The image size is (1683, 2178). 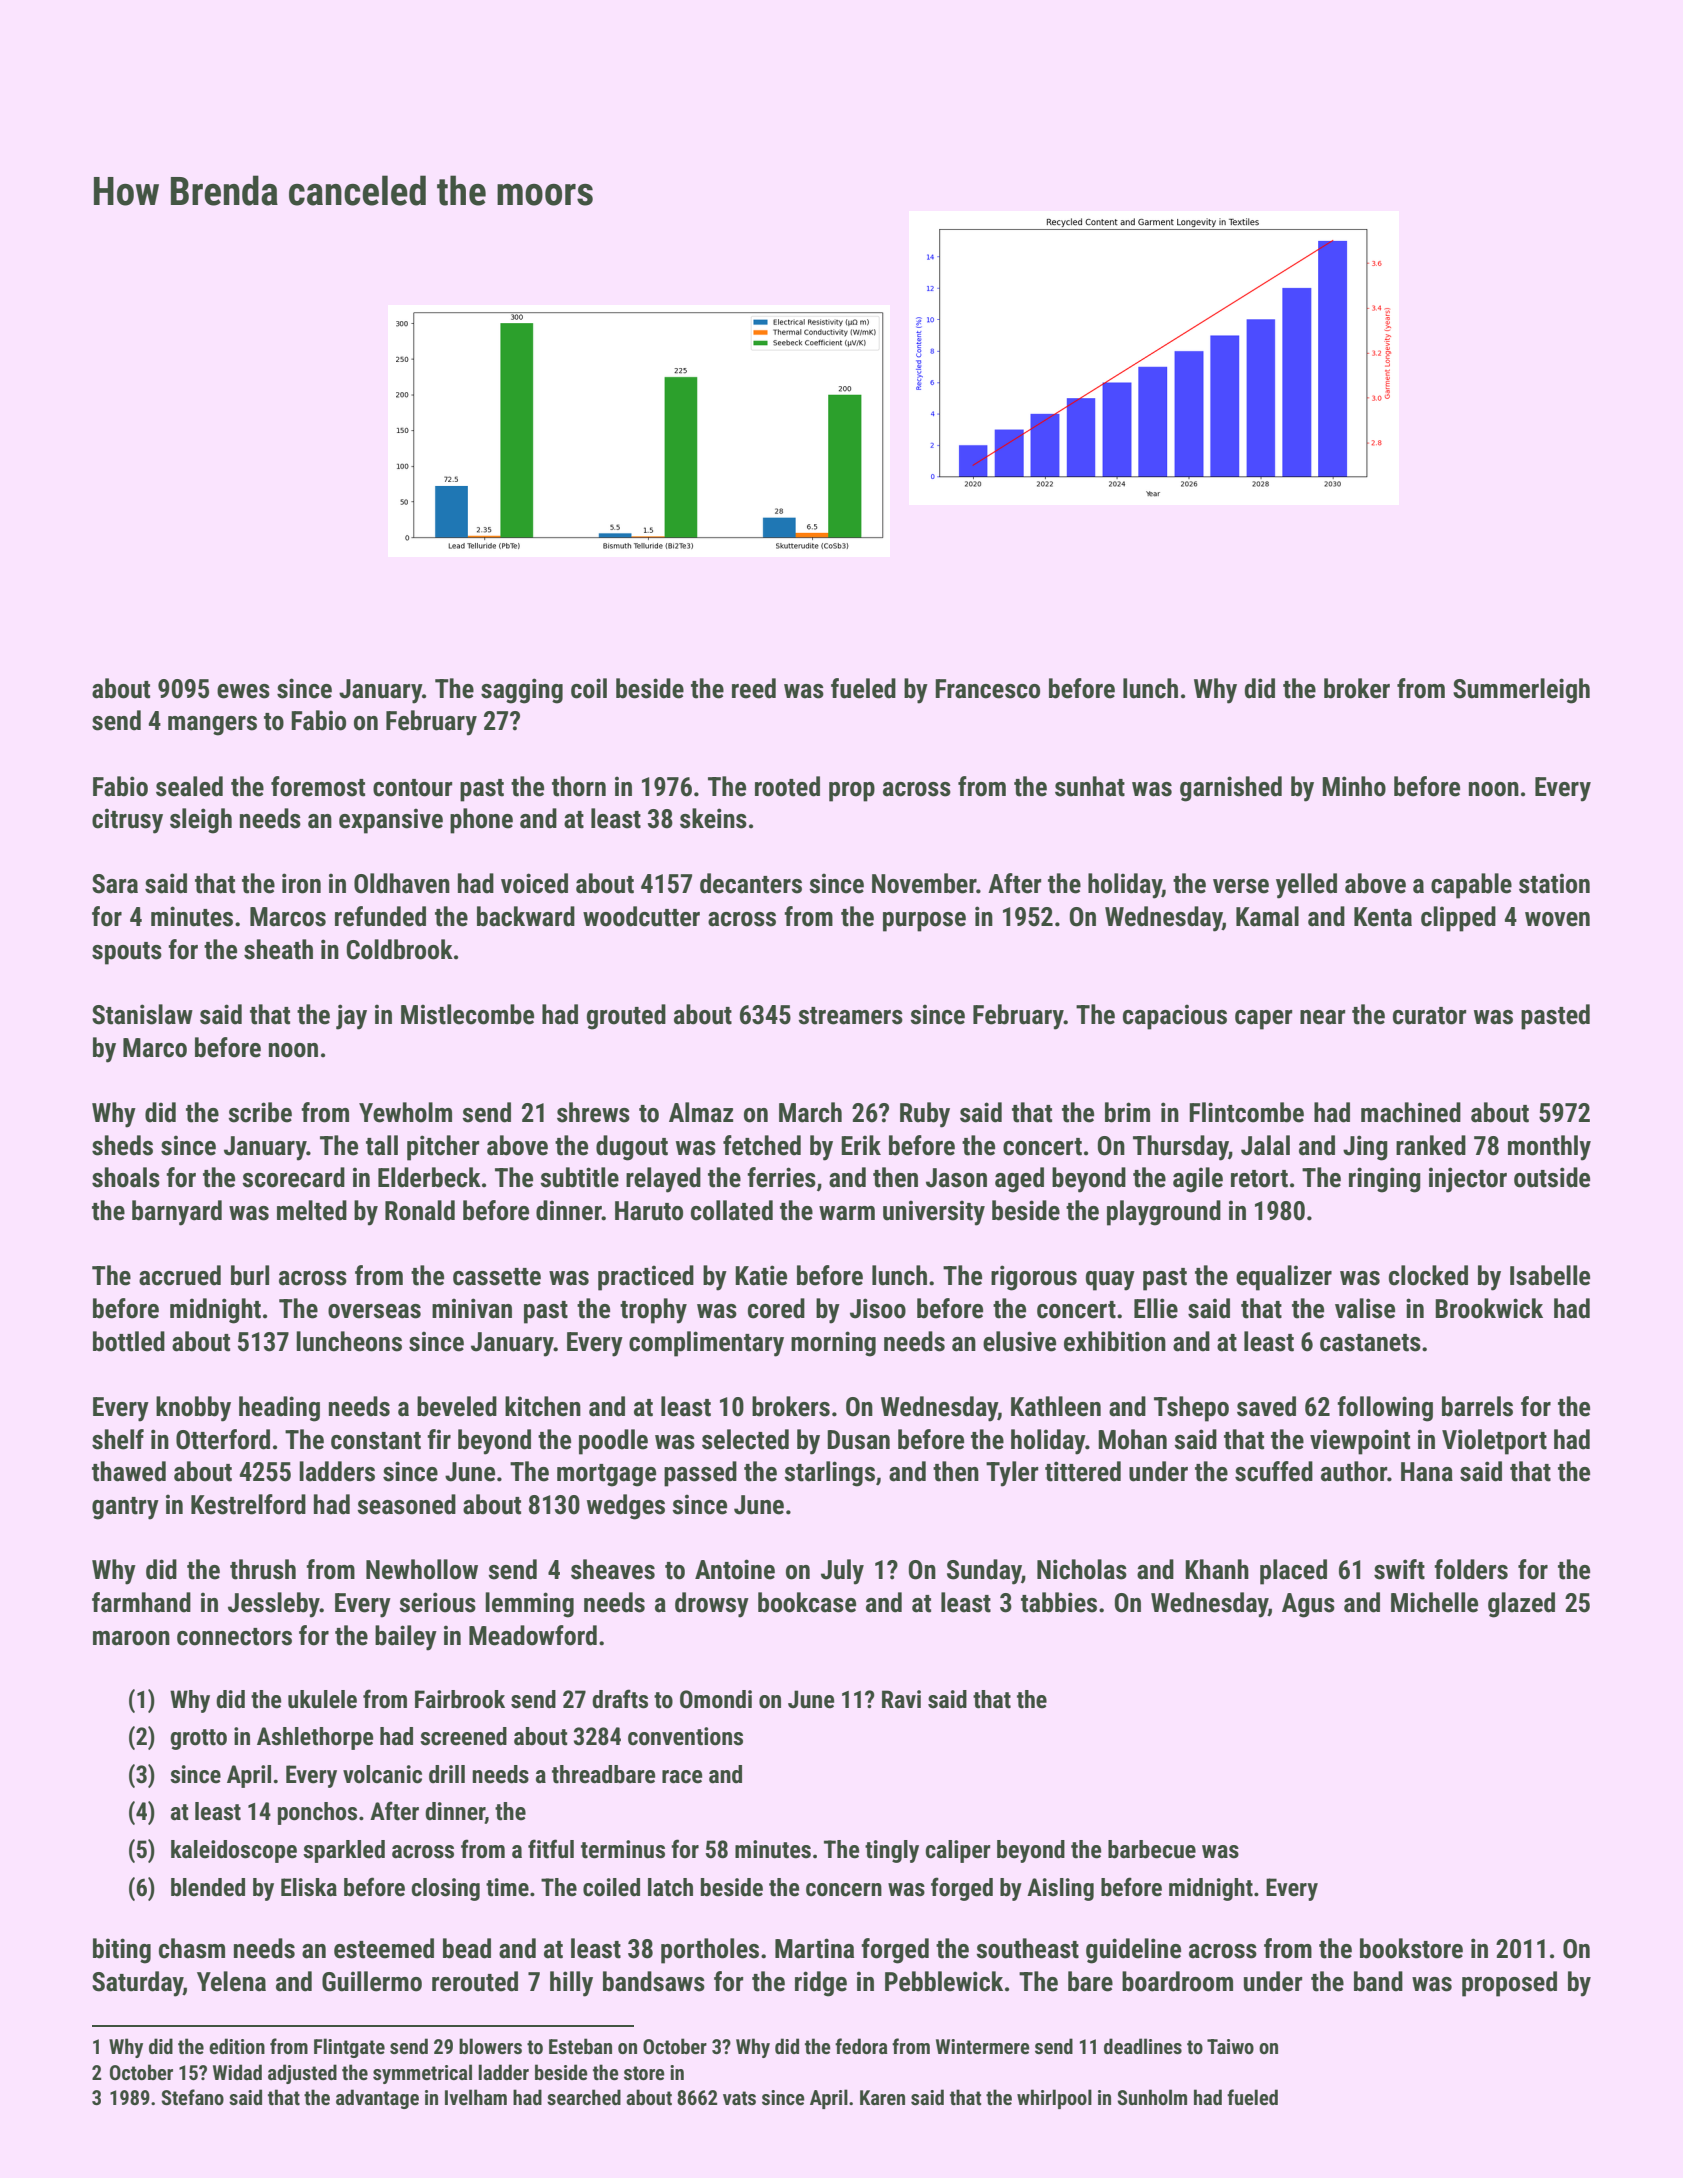 I want to click on mangers, so click(x=212, y=726).
